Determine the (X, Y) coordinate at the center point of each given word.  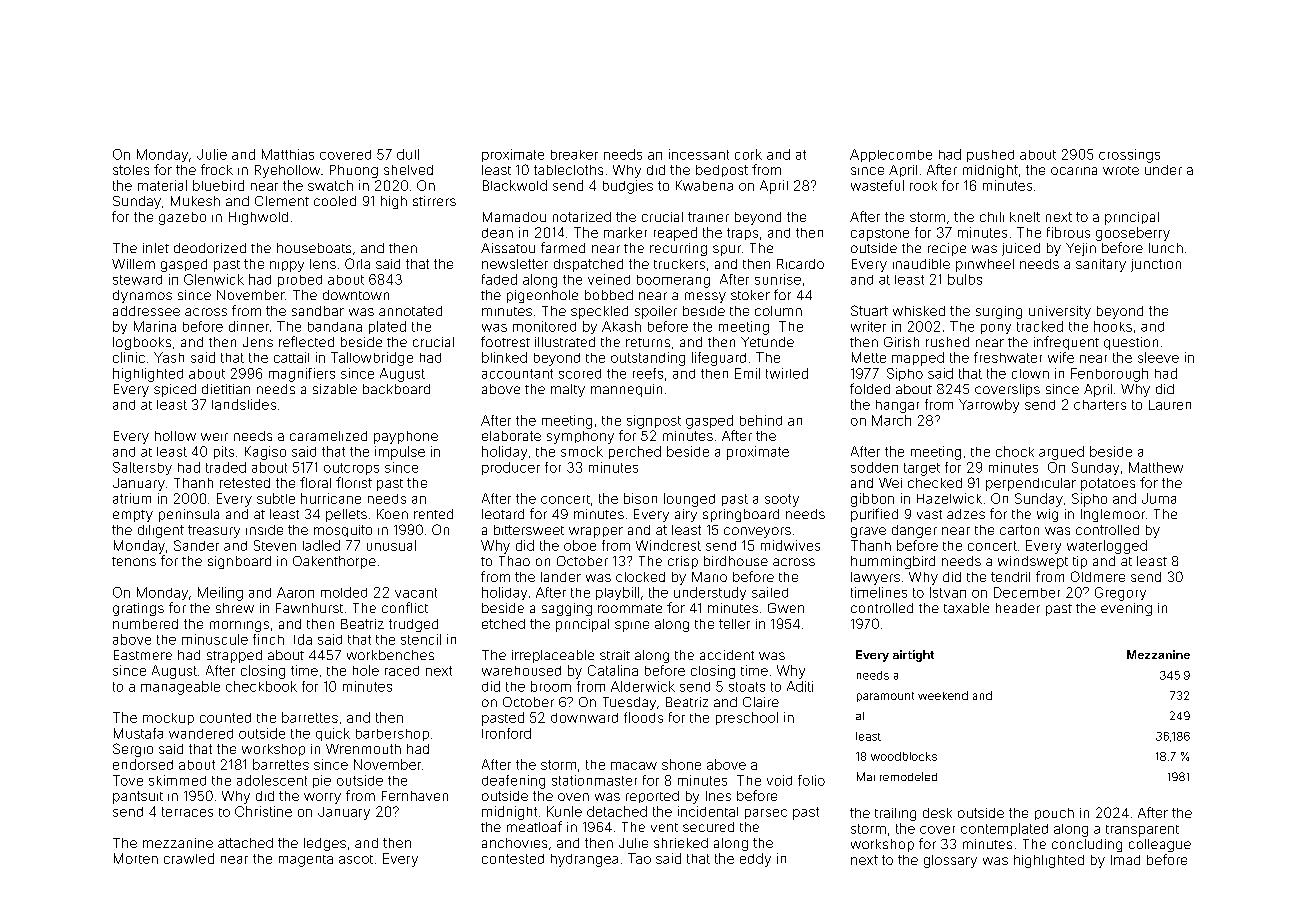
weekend (943, 695)
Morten (136, 858)
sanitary (1101, 265)
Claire (761, 702)
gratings (138, 609)
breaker (574, 155)
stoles (131, 170)
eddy (755, 860)
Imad (1125, 860)
